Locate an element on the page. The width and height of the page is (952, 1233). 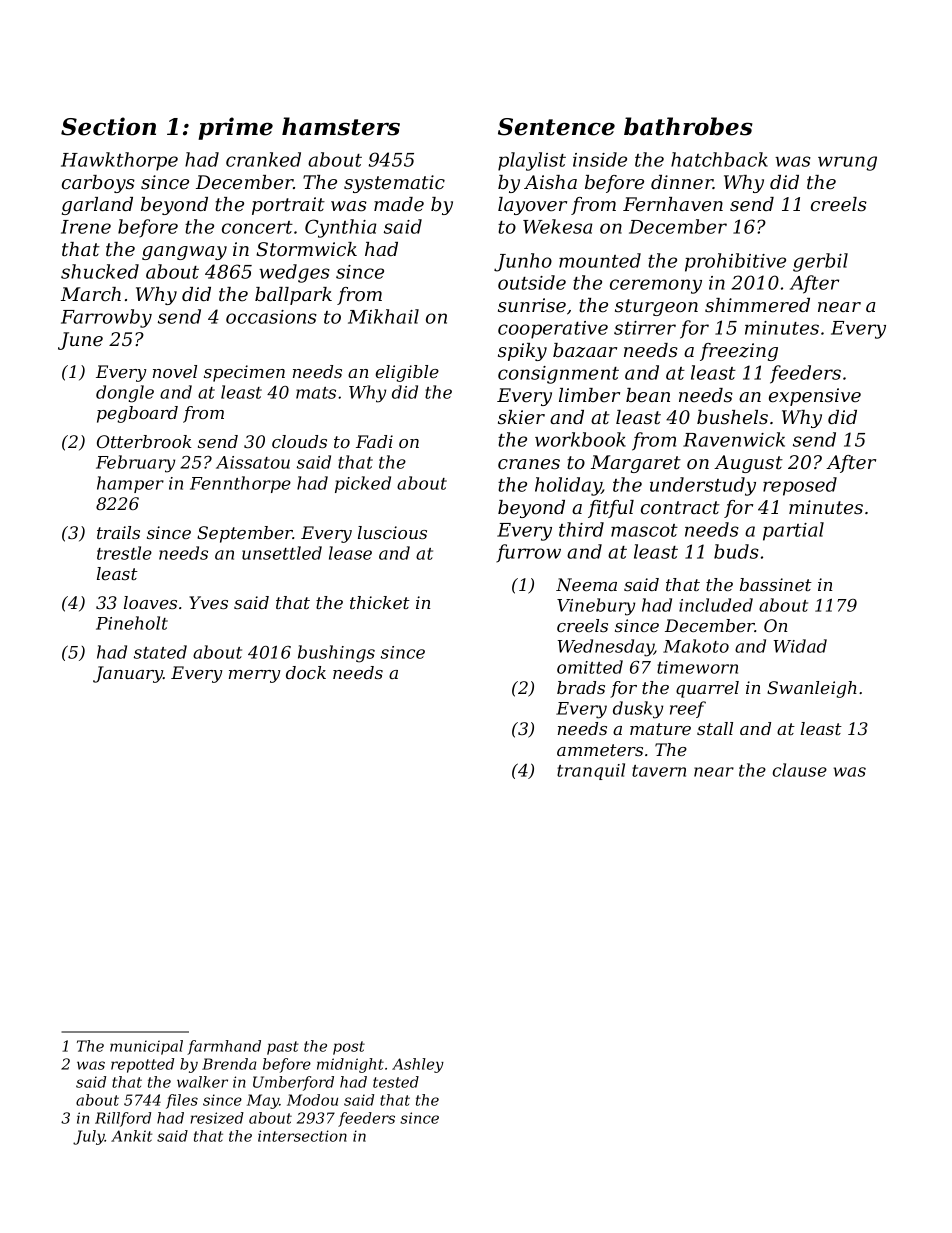
Wekesa is located at coordinates (557, 226).
